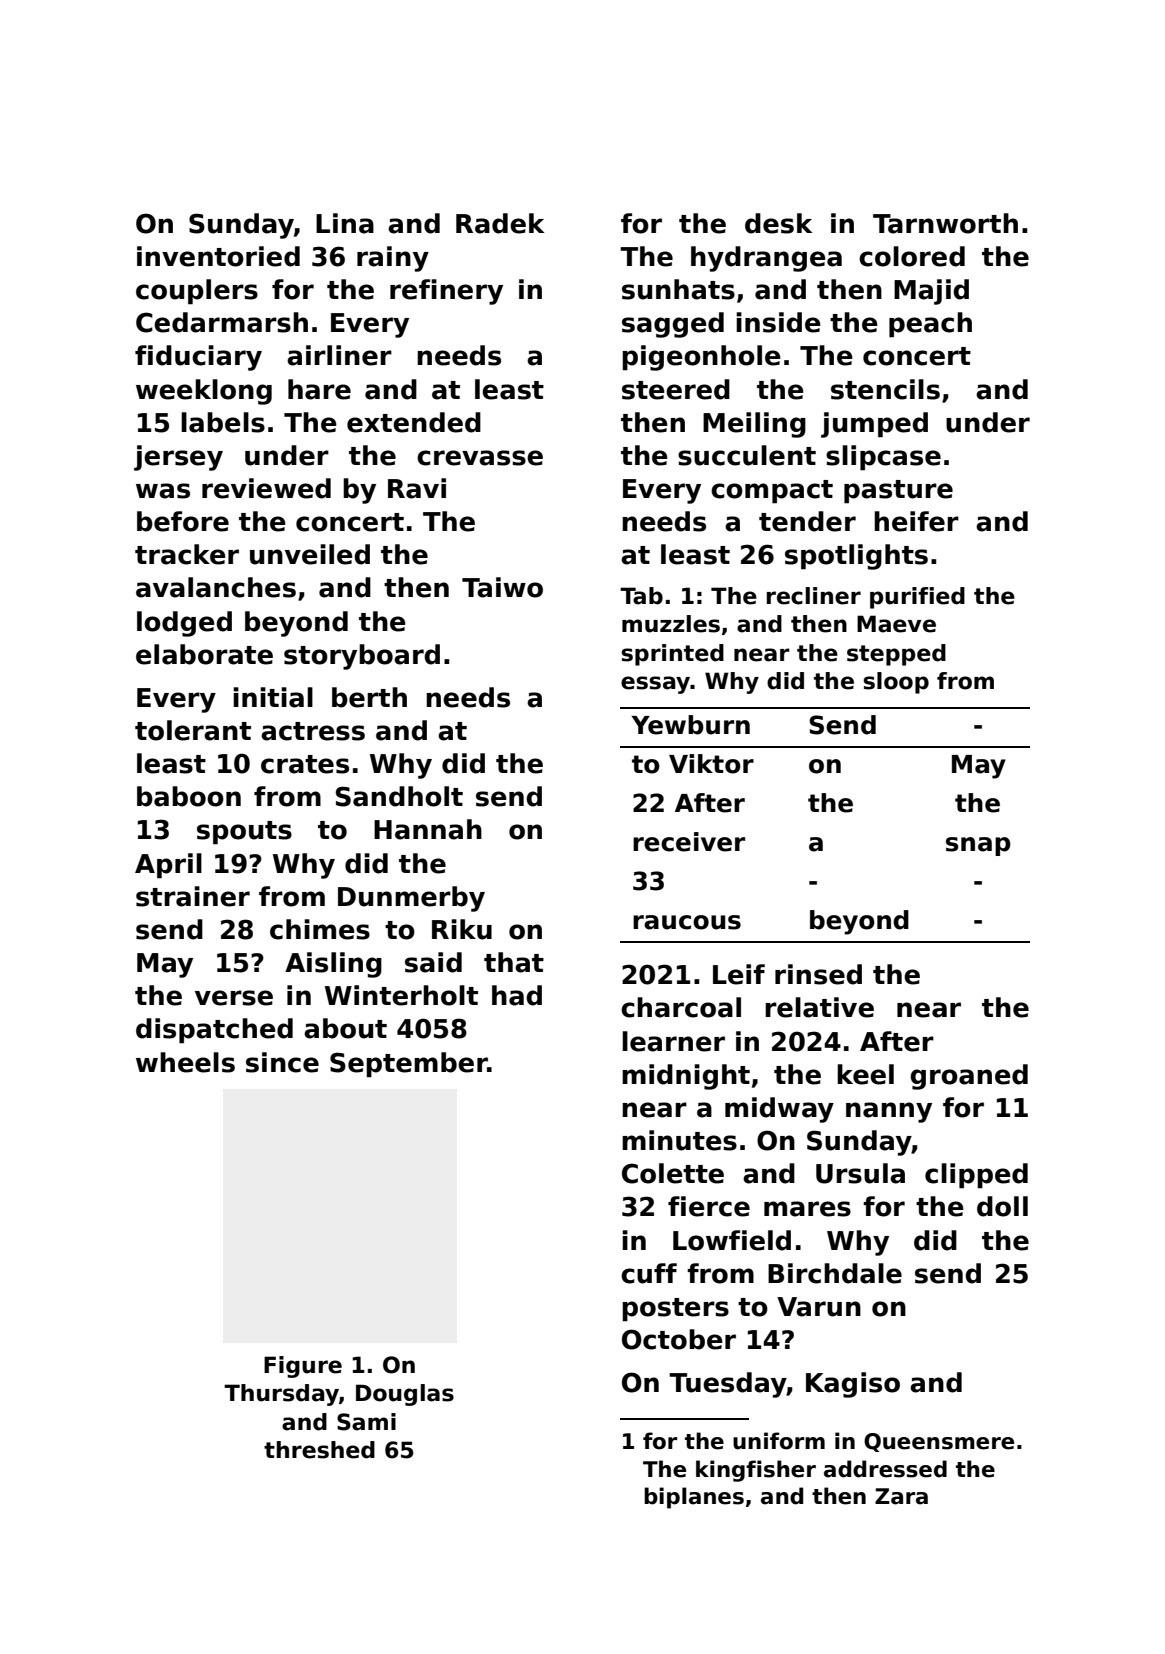 This document has width=1165, height=1654. I want to click on clipped, so click(976, 1176).
